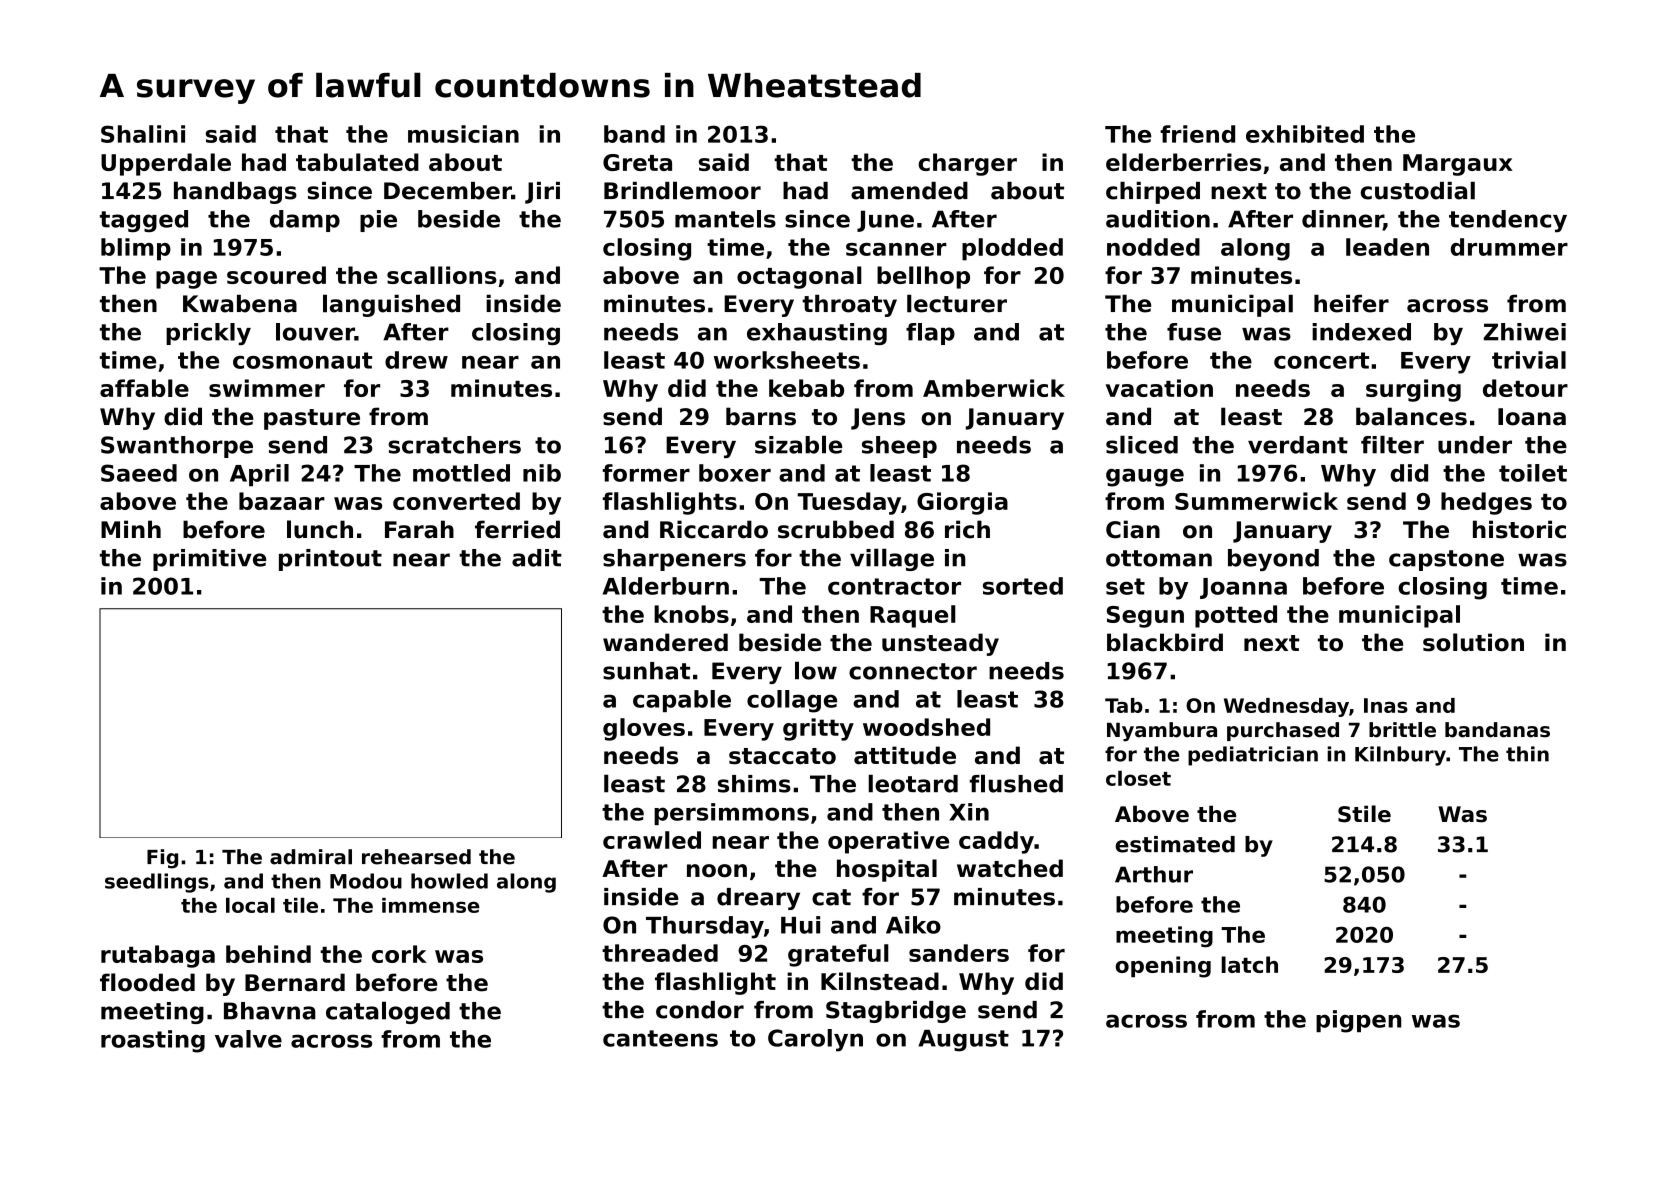 The height and width of the document is (1179, 1667). Describe the element at coordinates (1197, 134) in the document. I see `friend` at that location.
